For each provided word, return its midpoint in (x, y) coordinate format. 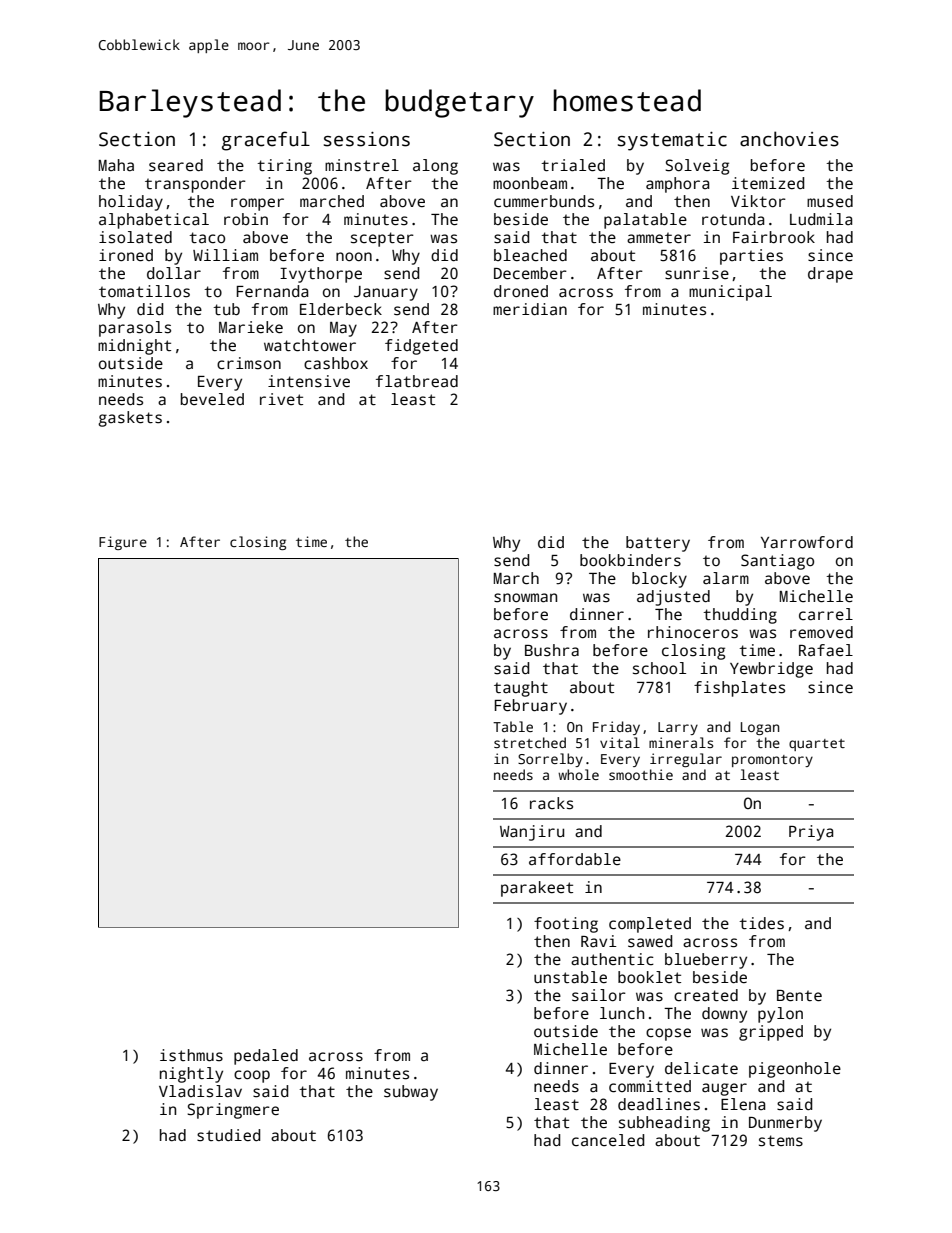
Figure (123, 543)
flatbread (417, 381)
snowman (525, 598)
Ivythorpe (321, 275)
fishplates (739, 689)
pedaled (266, 1057)
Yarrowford (807, 542)
